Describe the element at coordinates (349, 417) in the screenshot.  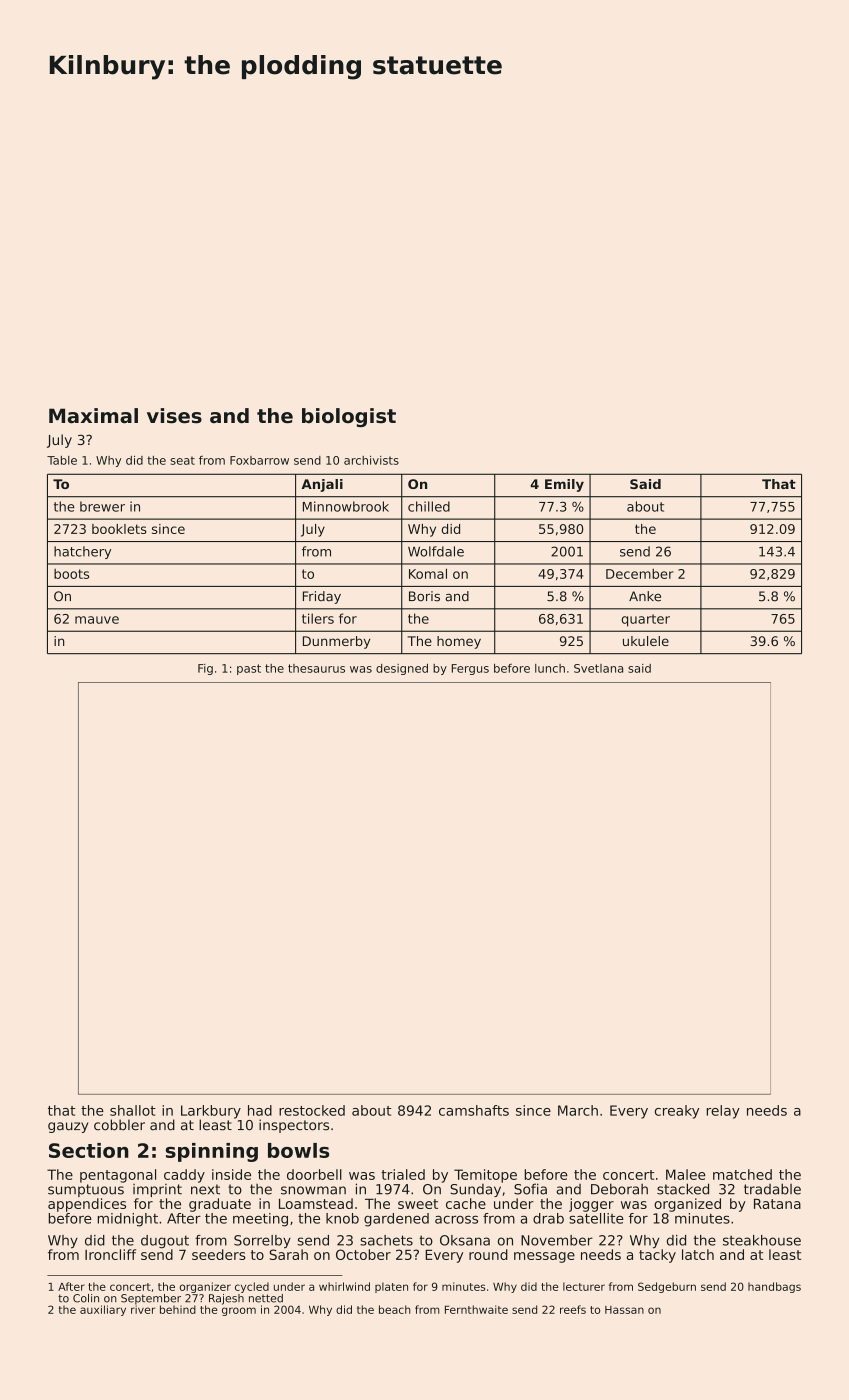
I see `biologist` at that location.
